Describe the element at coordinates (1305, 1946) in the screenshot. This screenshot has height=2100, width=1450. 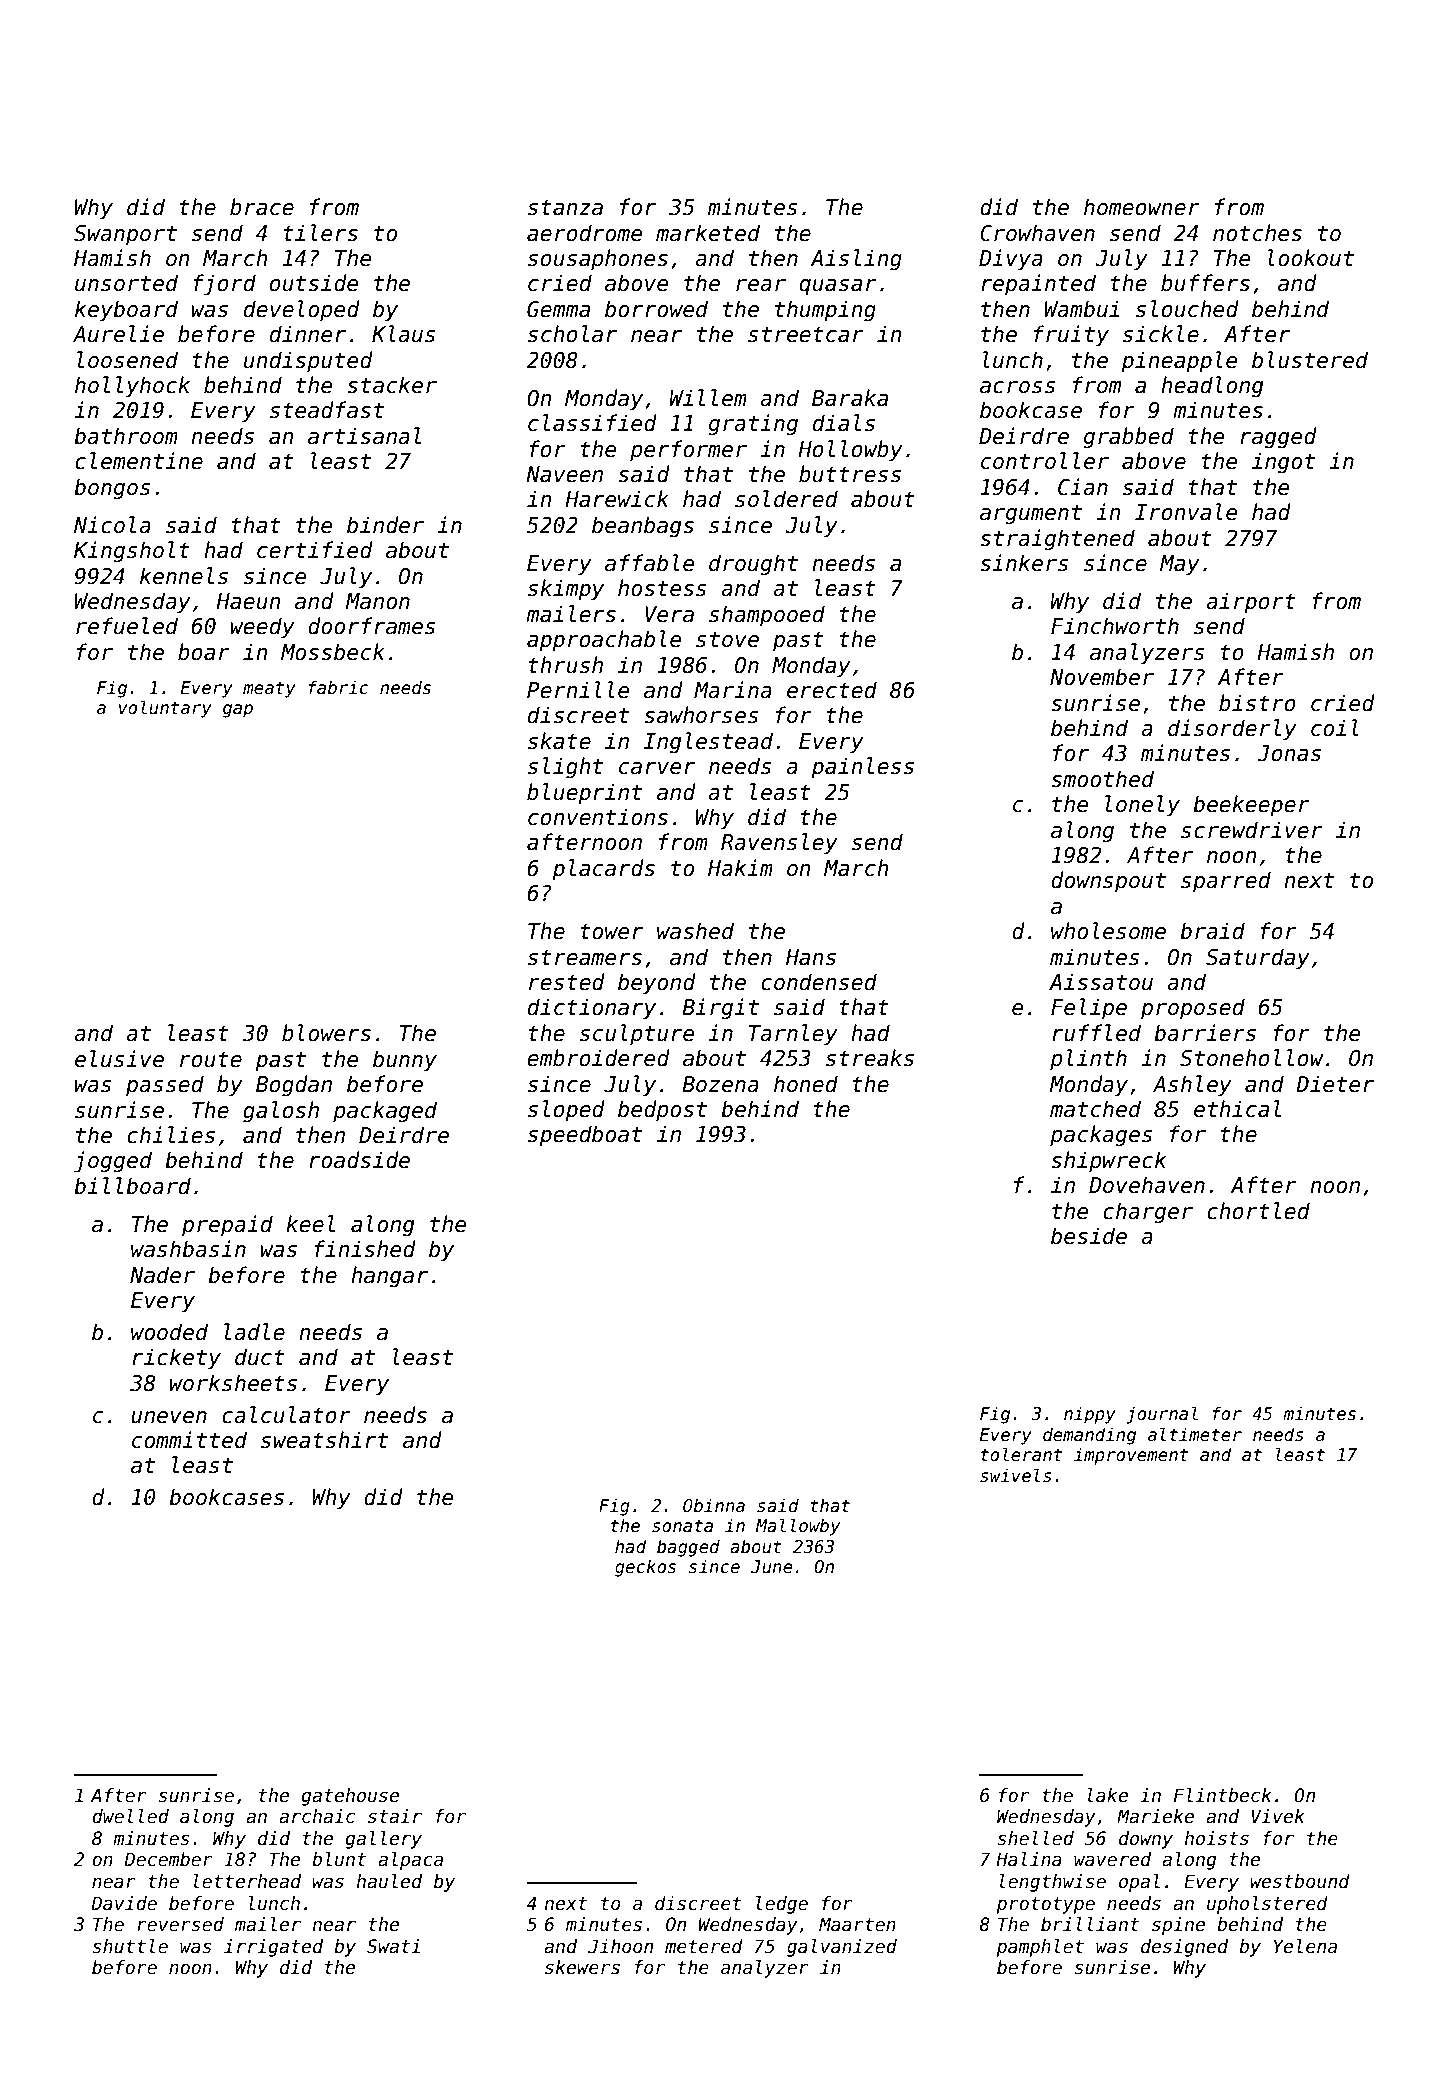
I see `Yelena` at that location.
